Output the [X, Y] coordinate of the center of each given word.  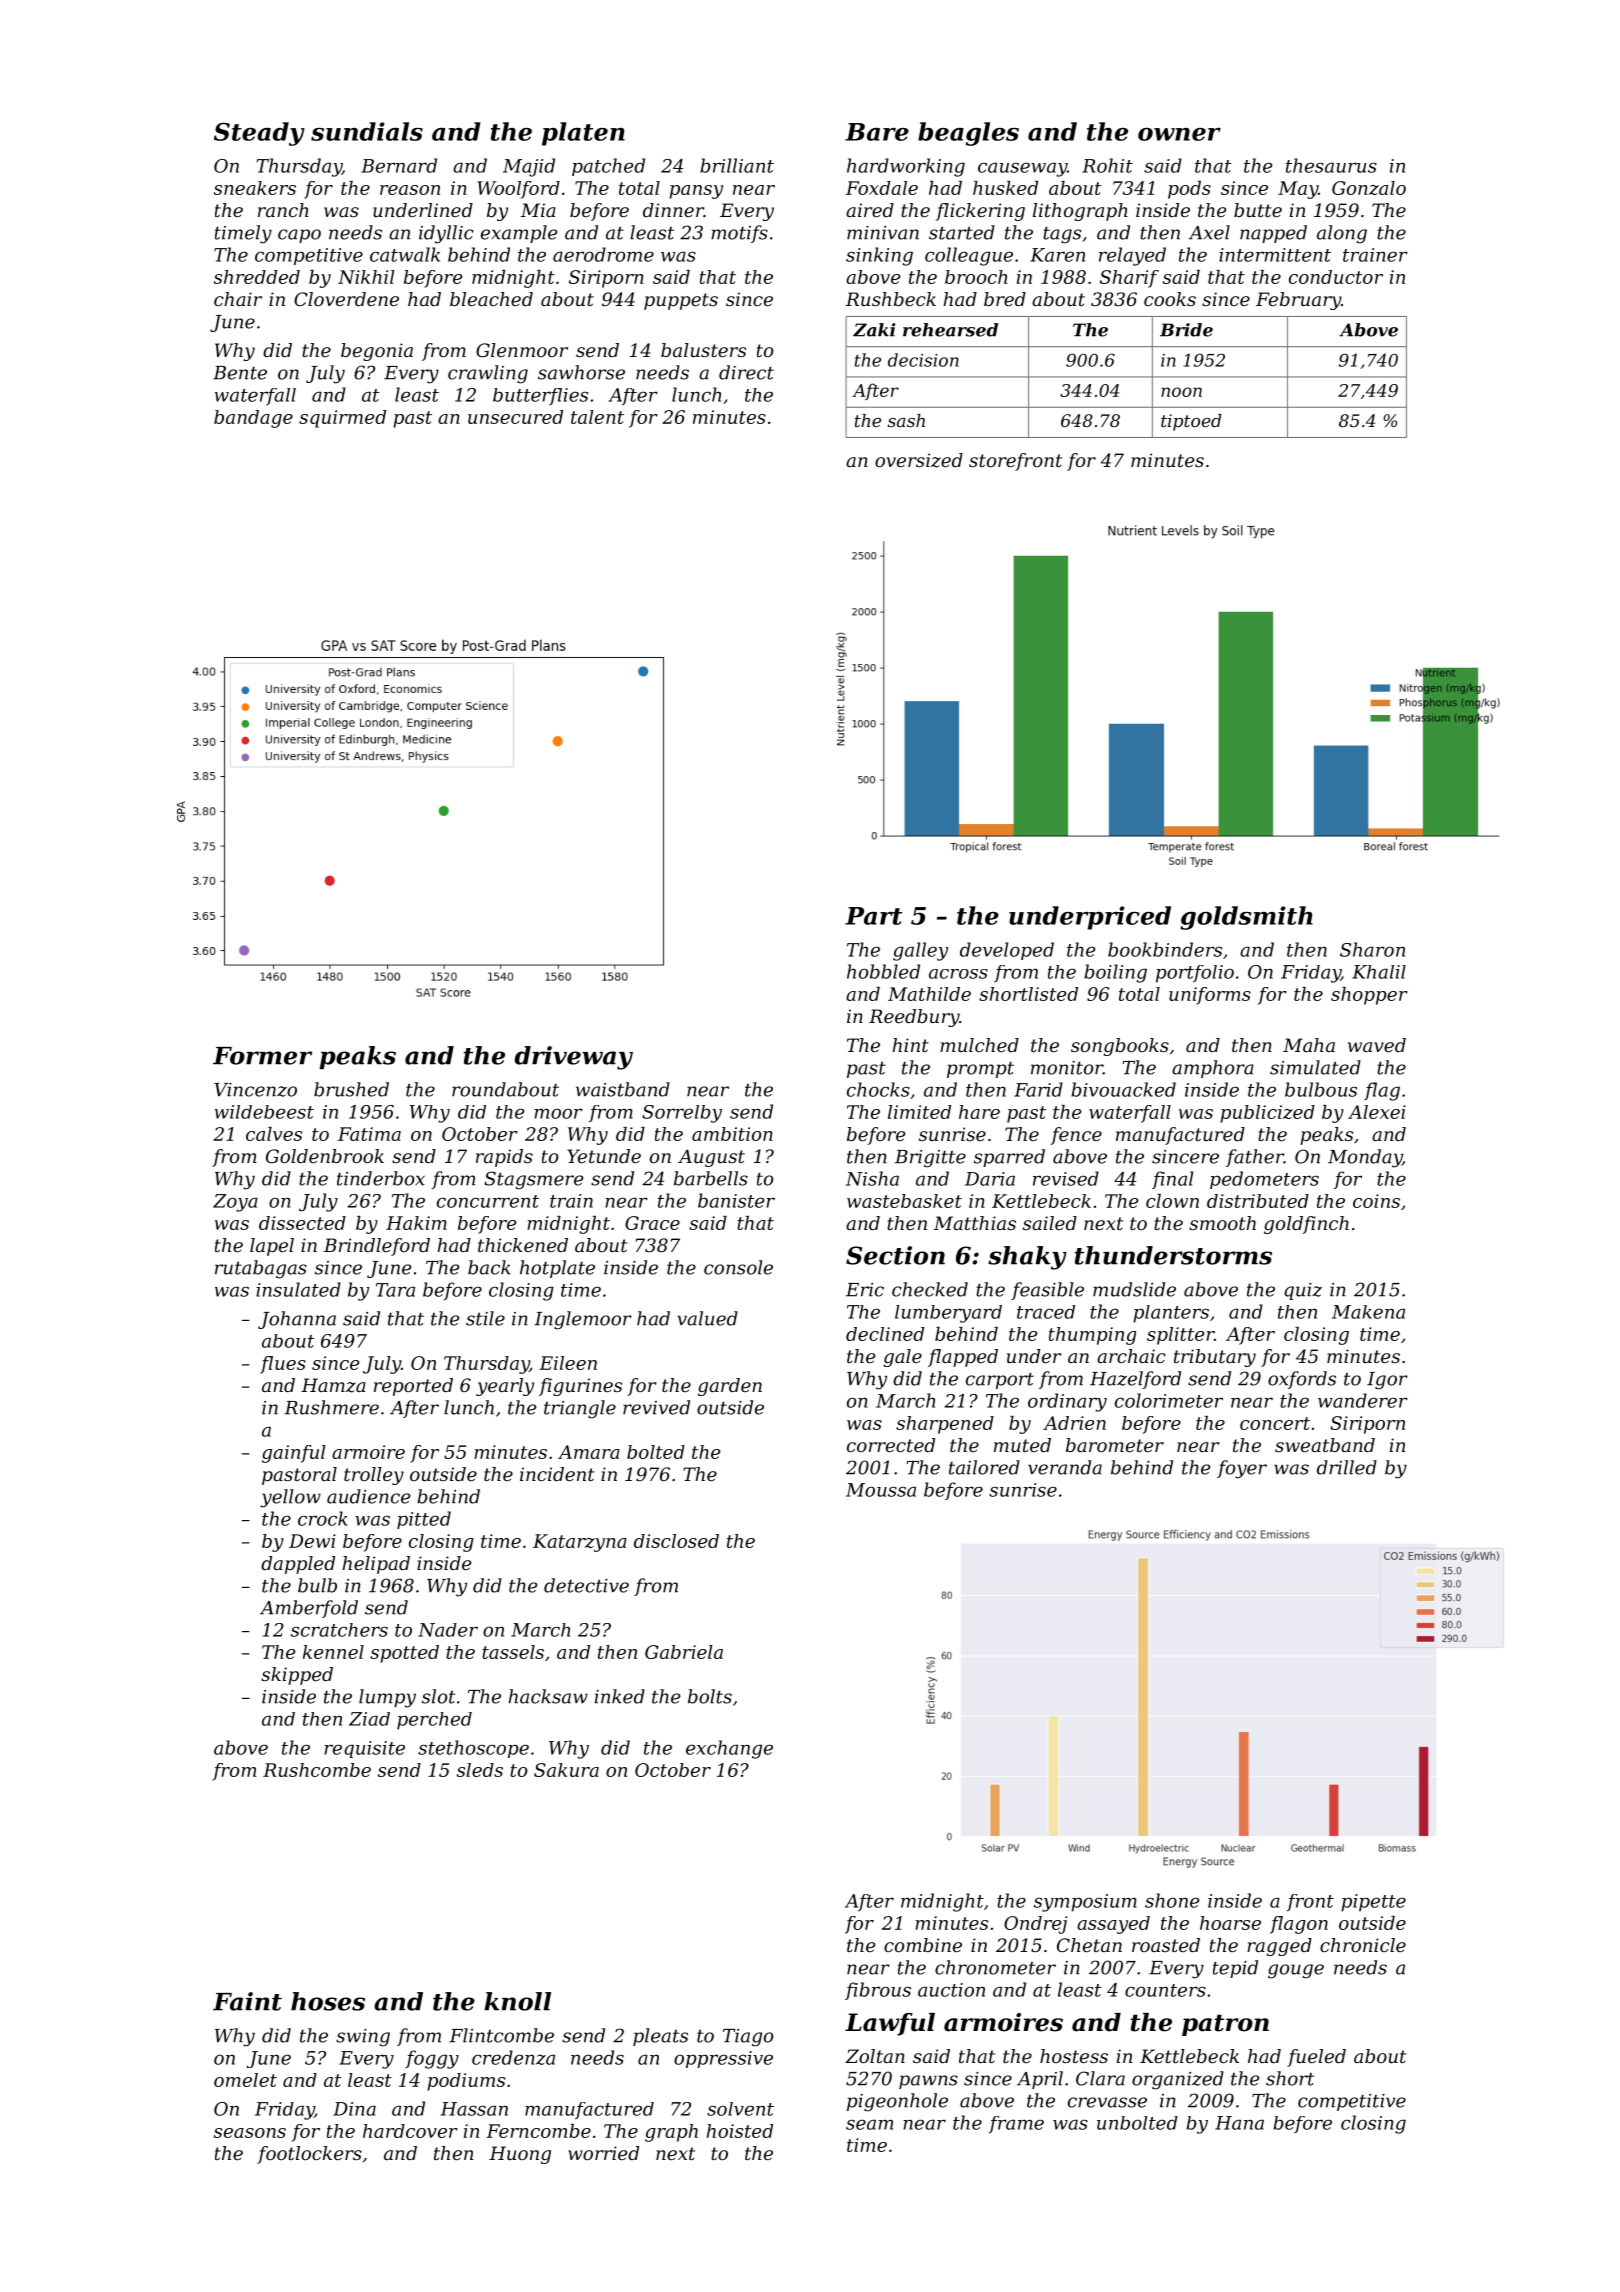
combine [923, 1945]
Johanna [297, 1320]
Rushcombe [317, 1770]
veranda [1065, 1467]
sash [906, 420]
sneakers [255, 188]
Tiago [748, 2038]
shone [1172, 1900]
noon [1181, 392]
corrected [891, 1445]
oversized [919, 460]
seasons [250, 2133]
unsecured [515, 417]
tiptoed [1191, 422]
